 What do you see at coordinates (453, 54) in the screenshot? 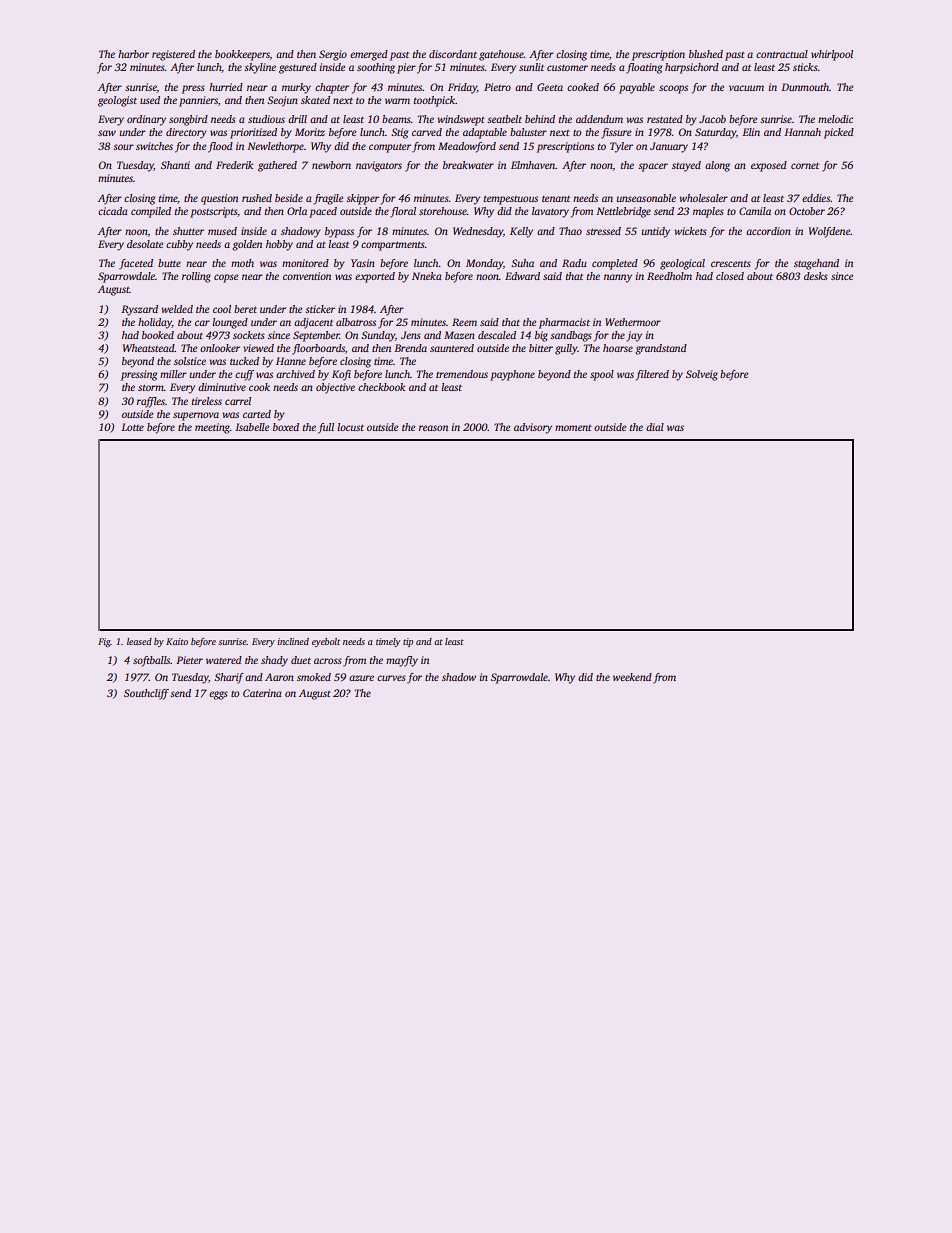
I see `discordant` at bounding box center [453, 54].
